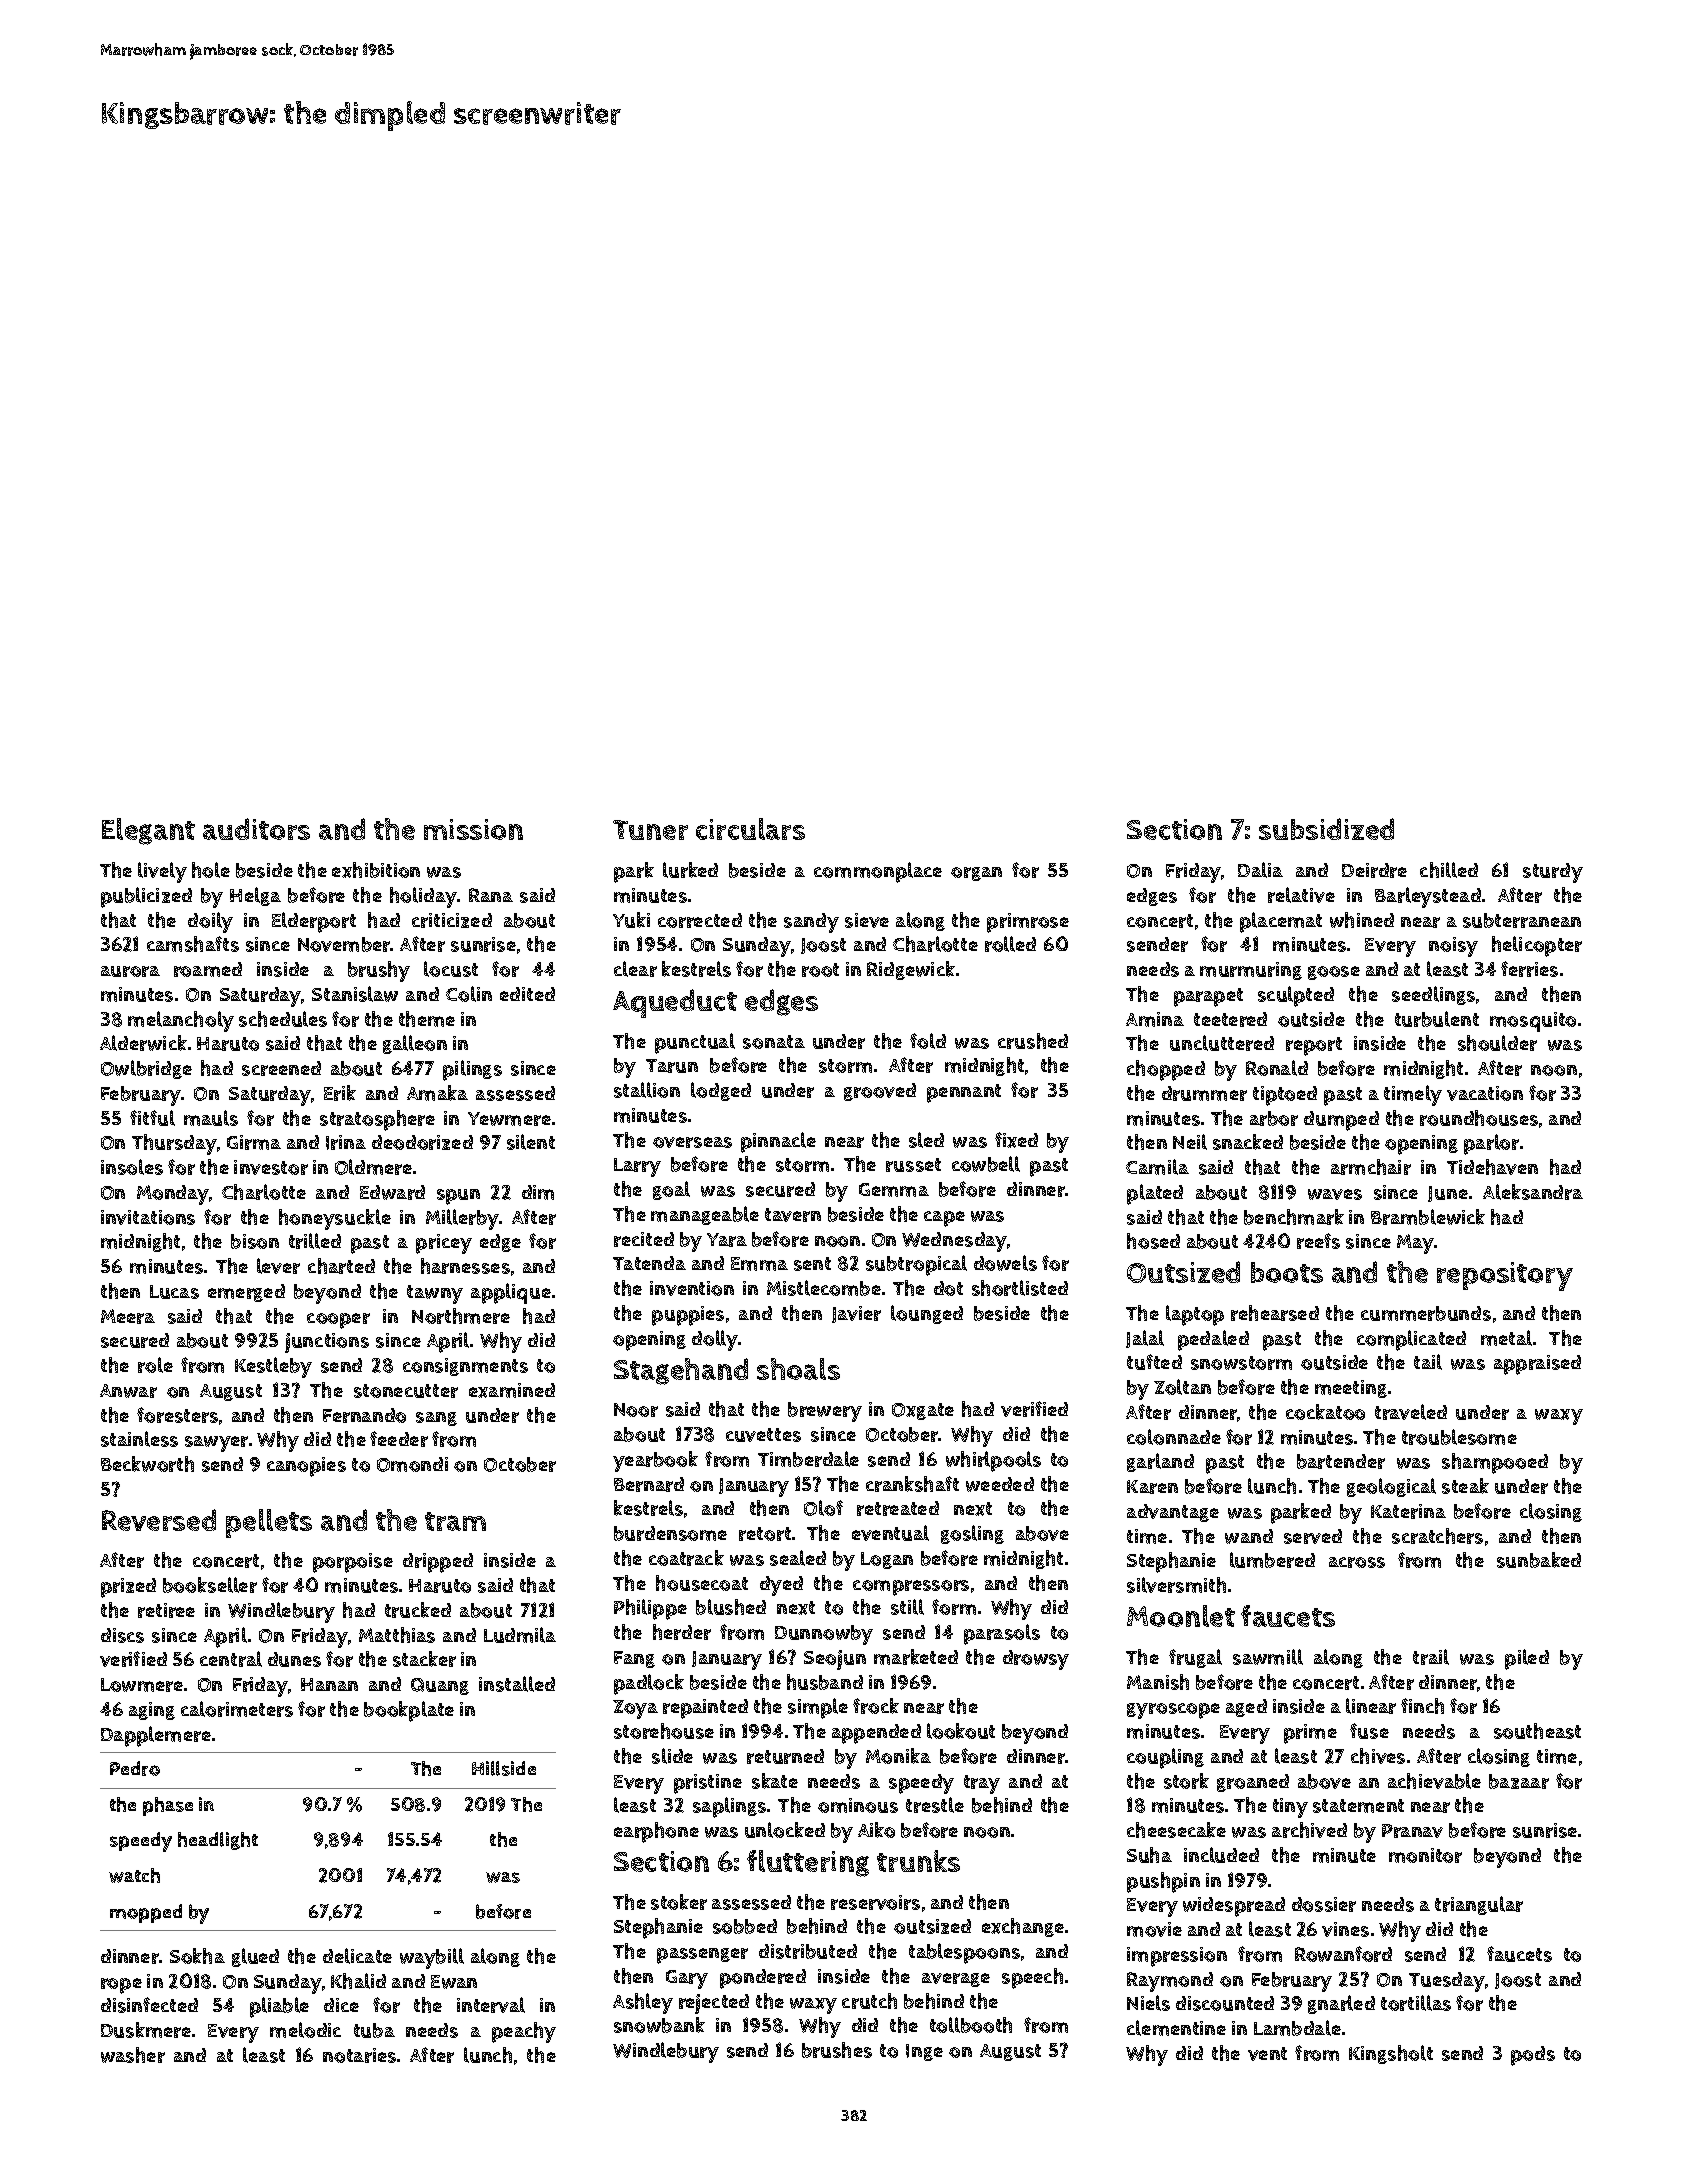 The width and height of the image is (1683, 2178). Describe the element at coordinates (465, 1367) in the image. I see `consignments` at that location.
